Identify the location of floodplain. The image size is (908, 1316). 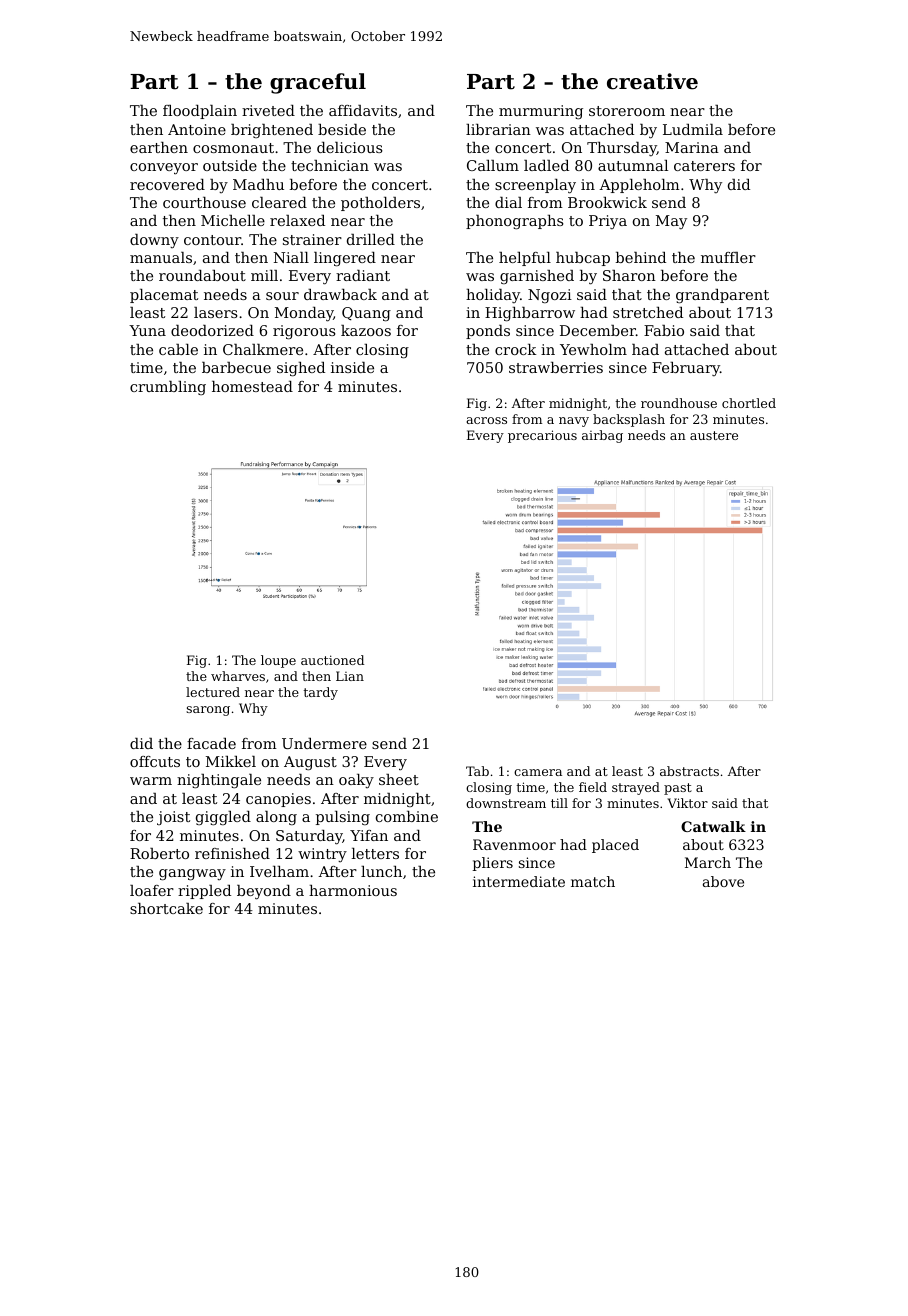
(200, 112).
